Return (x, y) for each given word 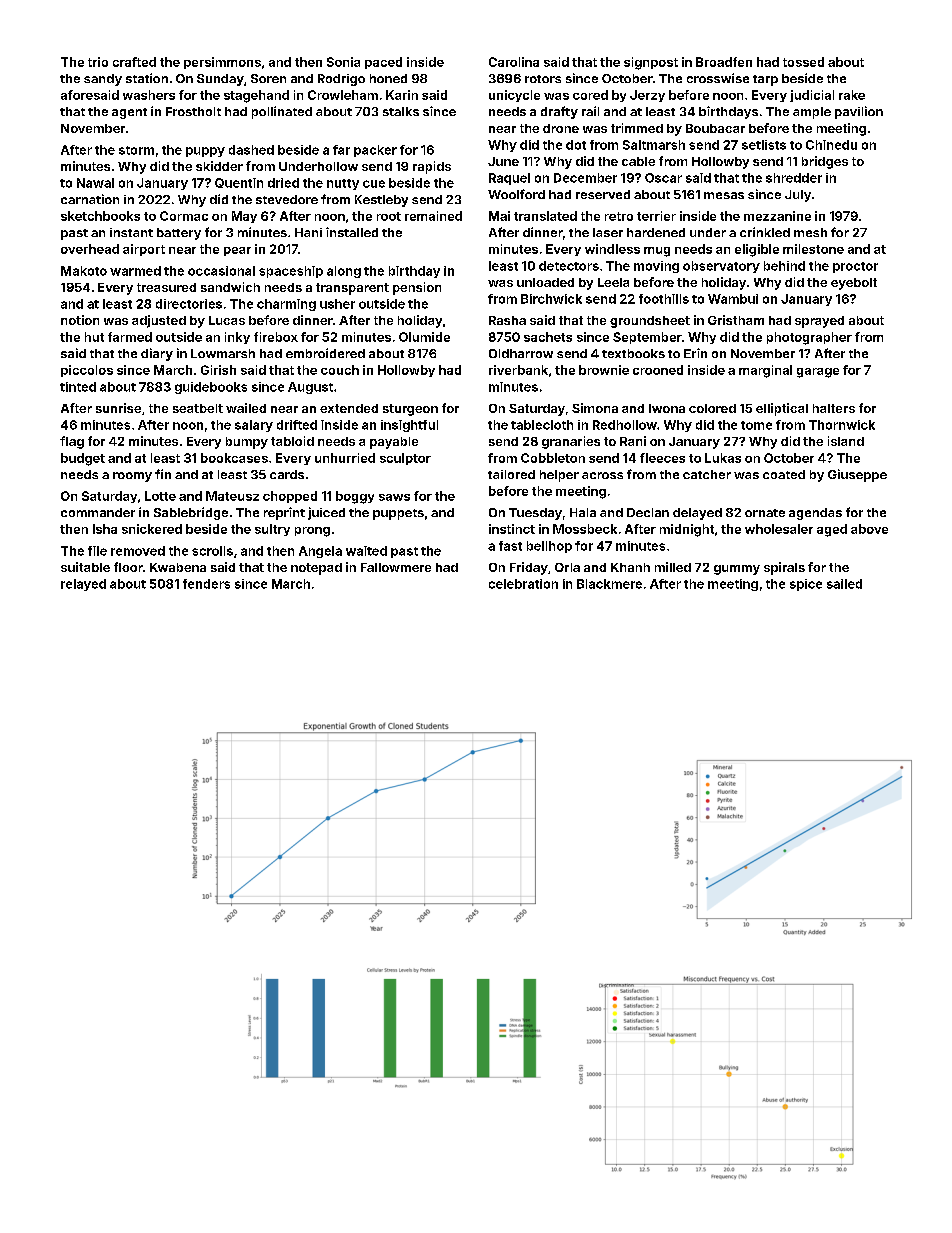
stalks (401, 111)
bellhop (549, 547)
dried (283, 183)
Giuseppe (857, 475)
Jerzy (647, 96)
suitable (85, 567)
